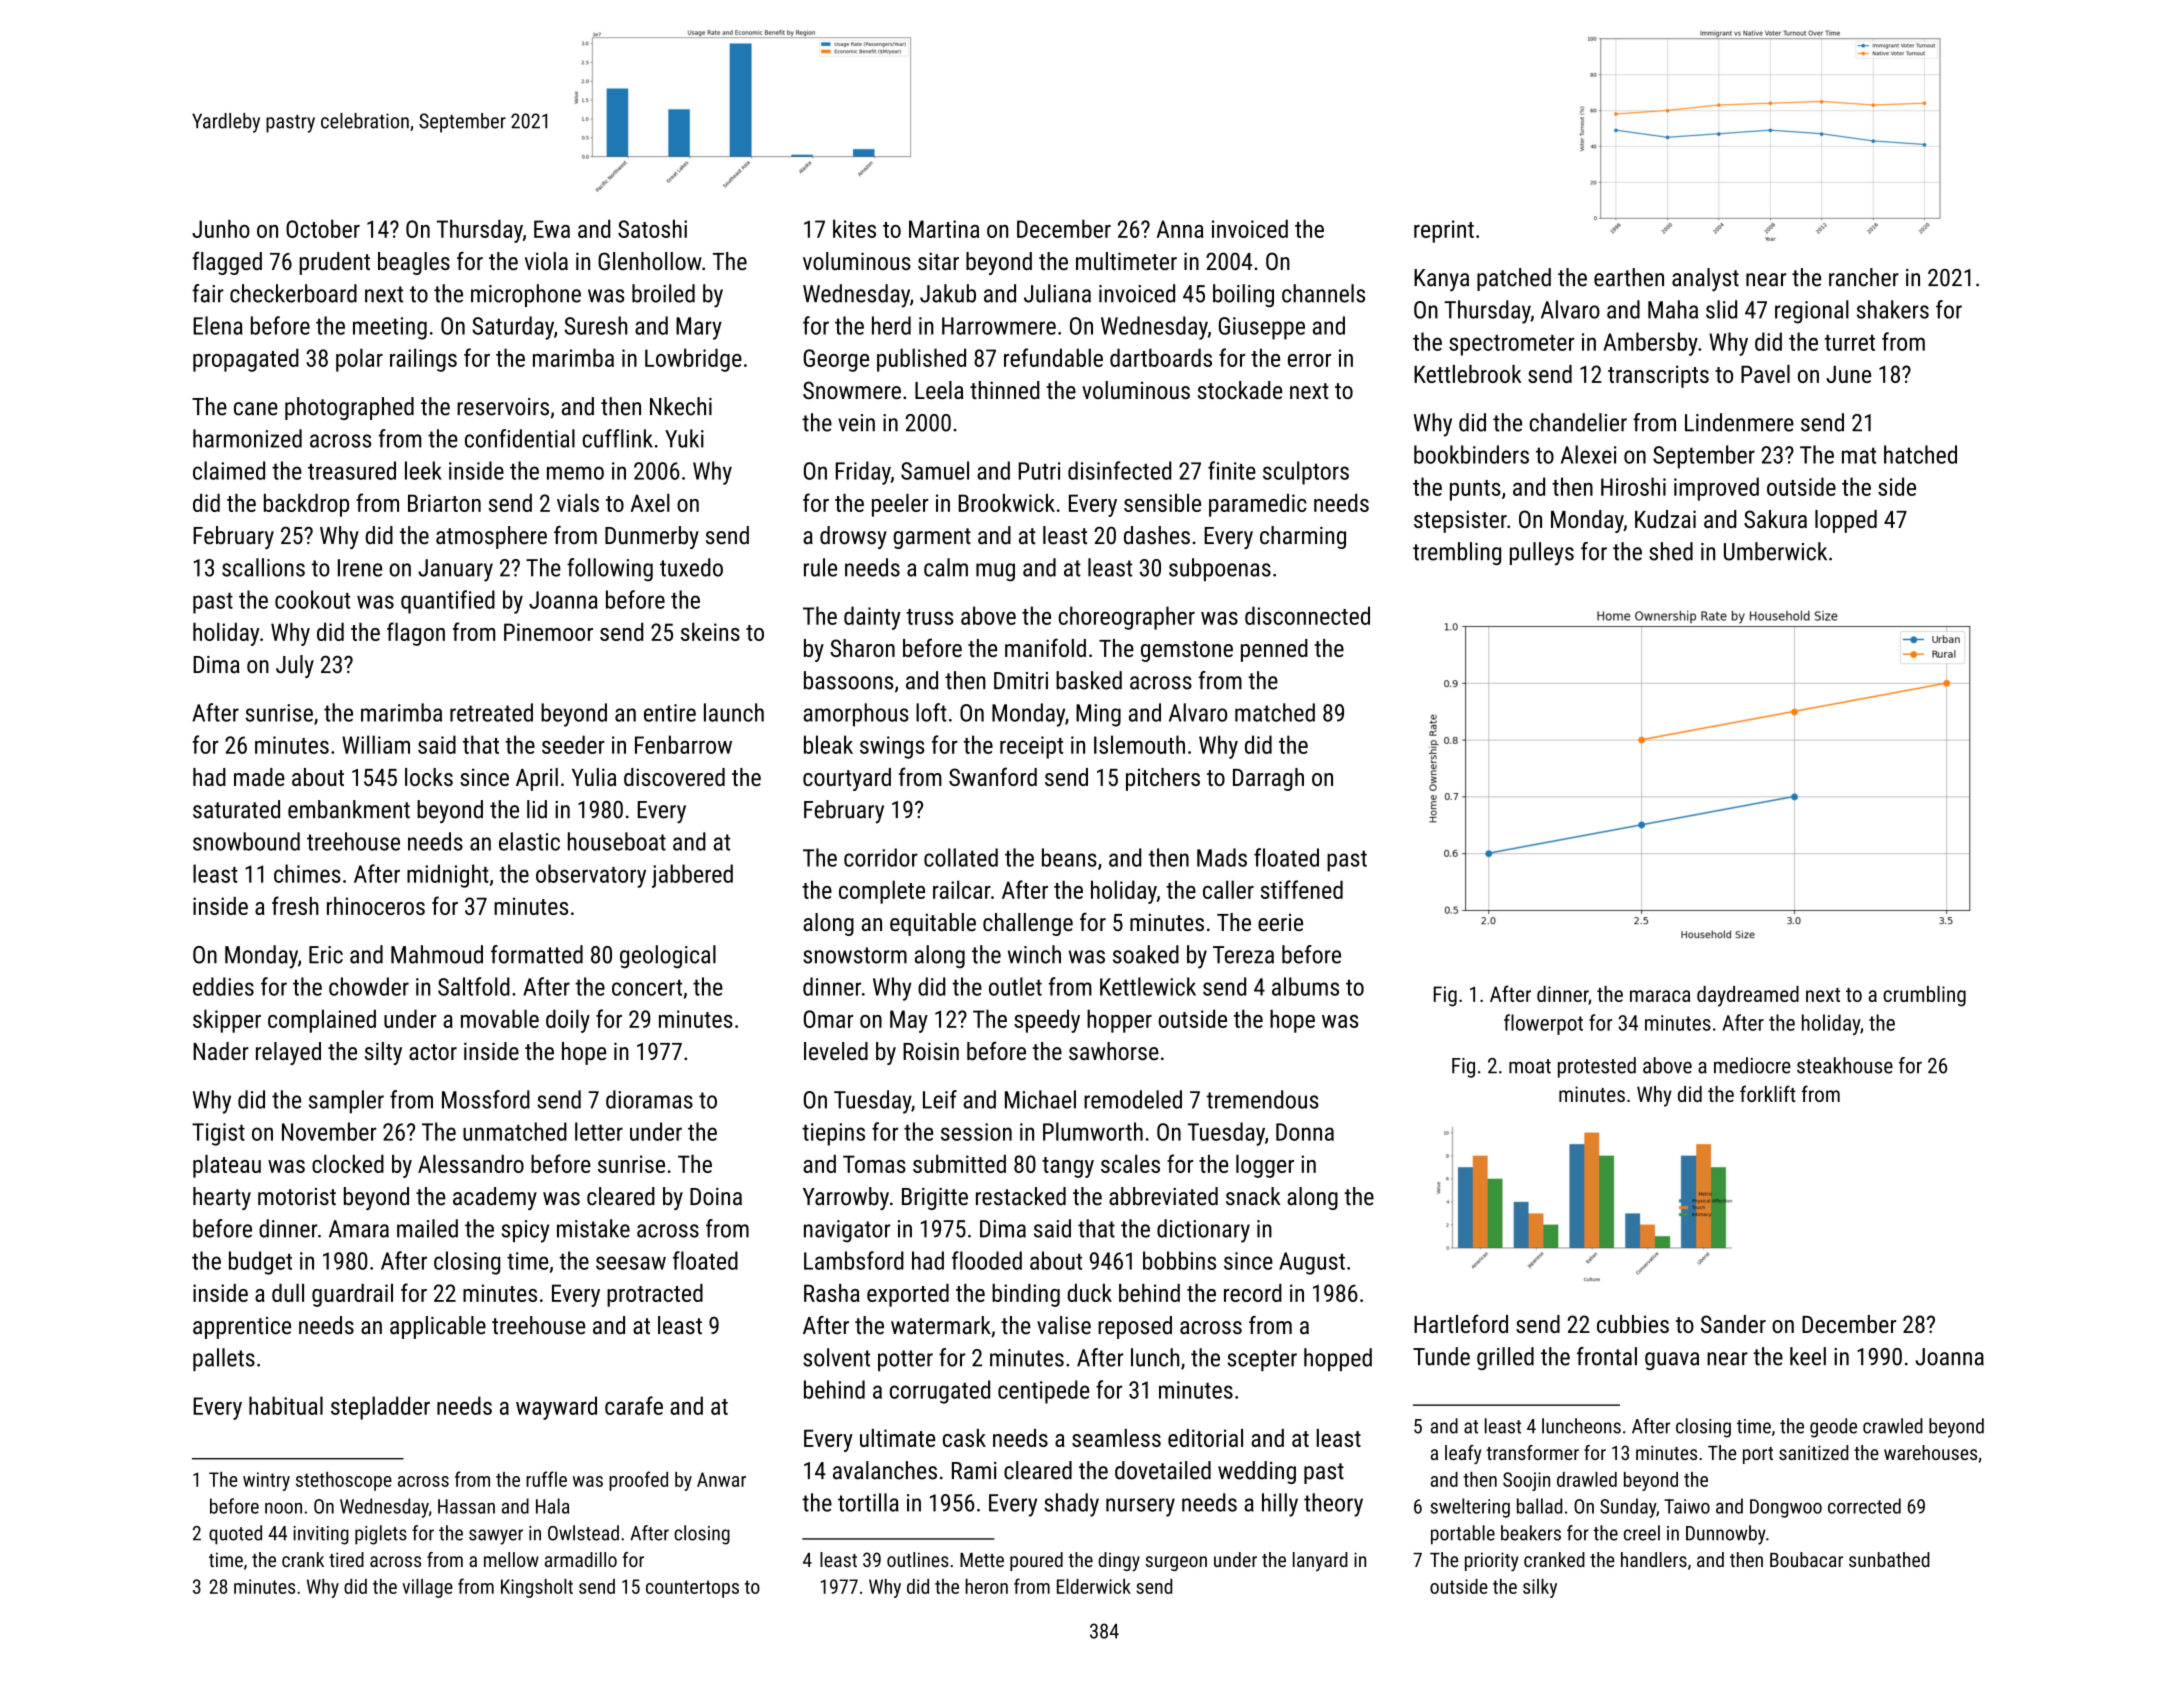  I want to click on forklift, so click(1768, 1093).
